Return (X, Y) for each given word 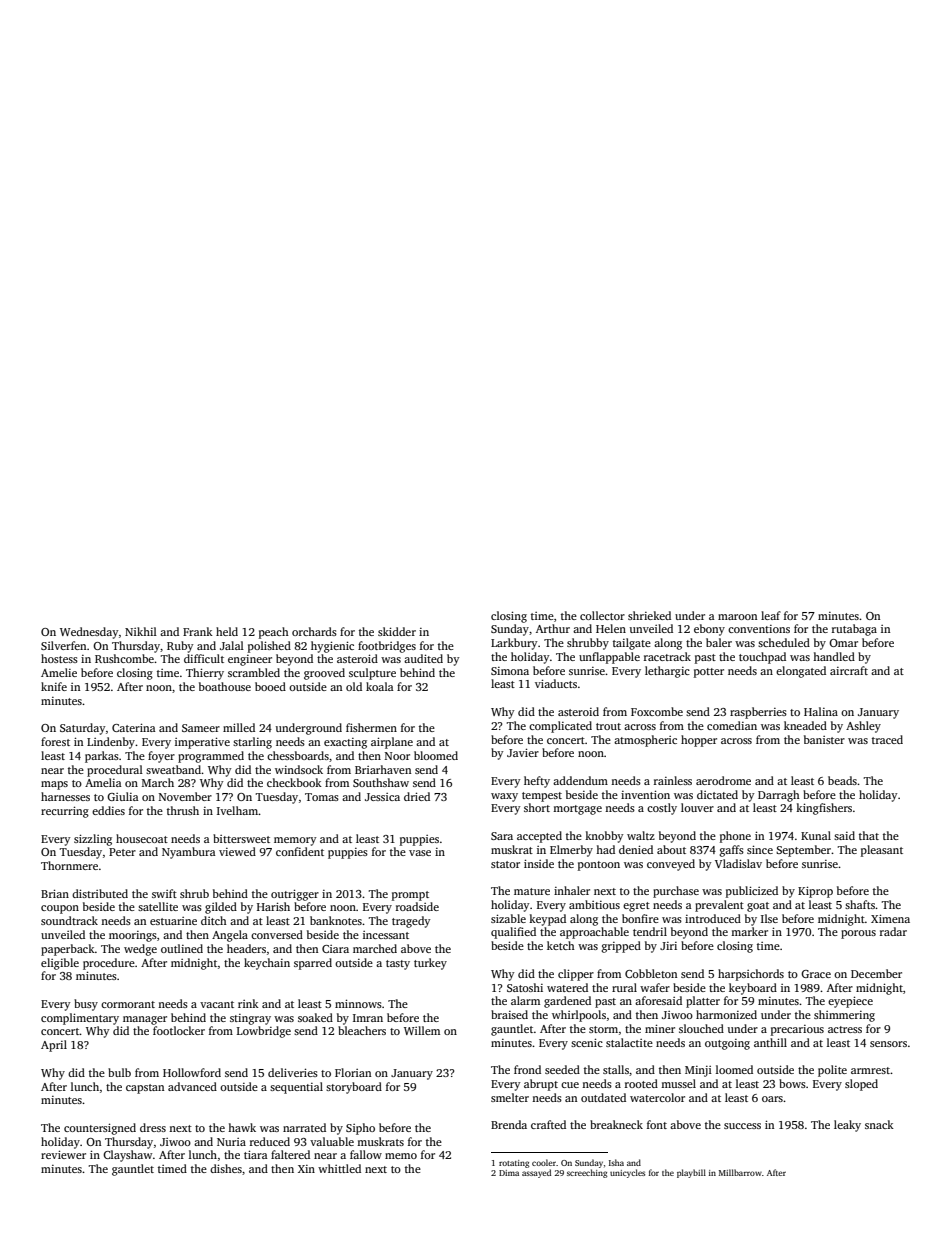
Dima (509, 1173)
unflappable (609, 658)
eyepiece (850, 1002)
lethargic (667, 672)
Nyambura (189, 853)
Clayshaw (127, 1156)
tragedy (411, 922)
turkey (430, 964)
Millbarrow (740, 1172)
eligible (60, 964)
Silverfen (63, 645)
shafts (860, 904)
